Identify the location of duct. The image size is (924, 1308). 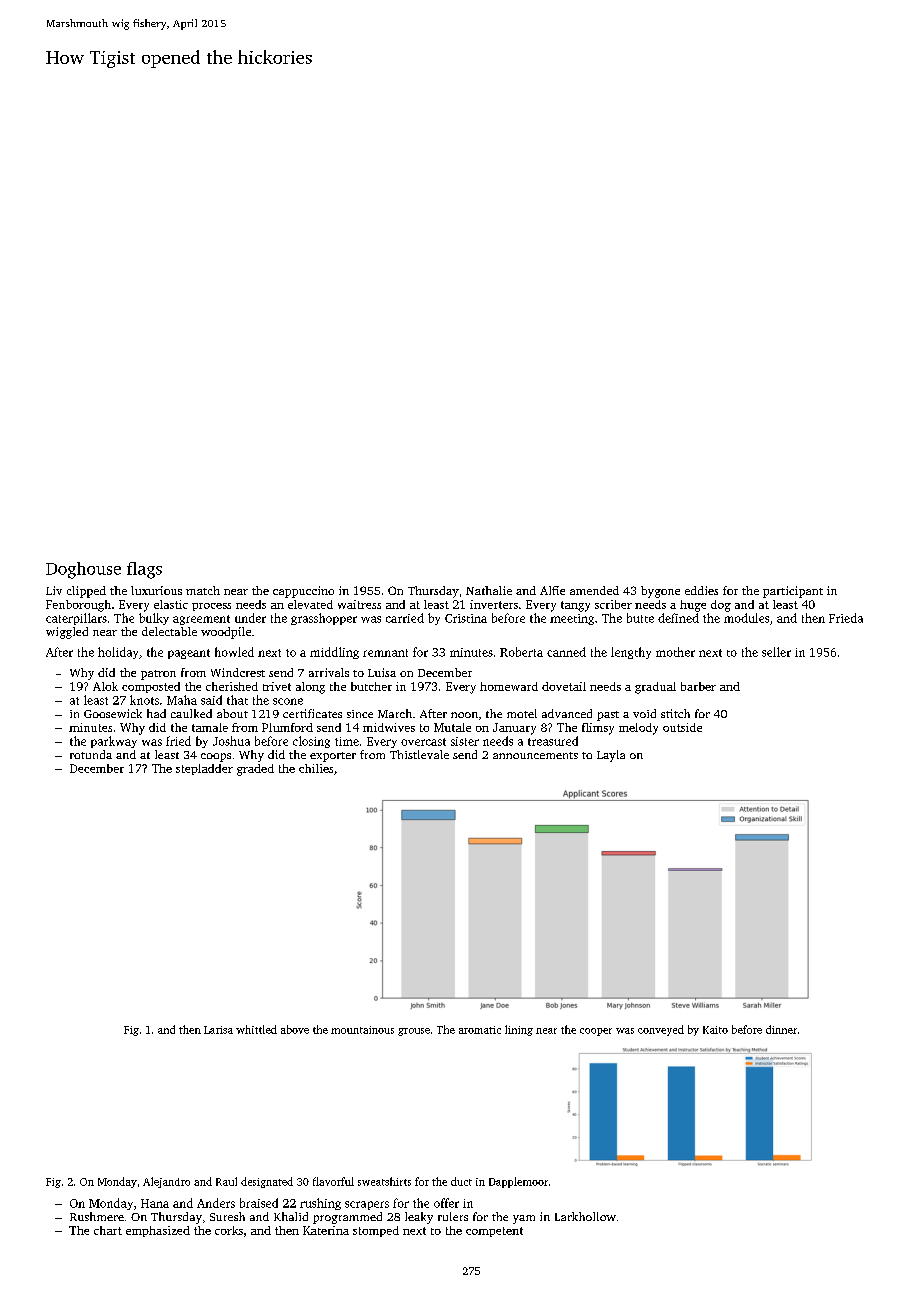
(461, 1181).
